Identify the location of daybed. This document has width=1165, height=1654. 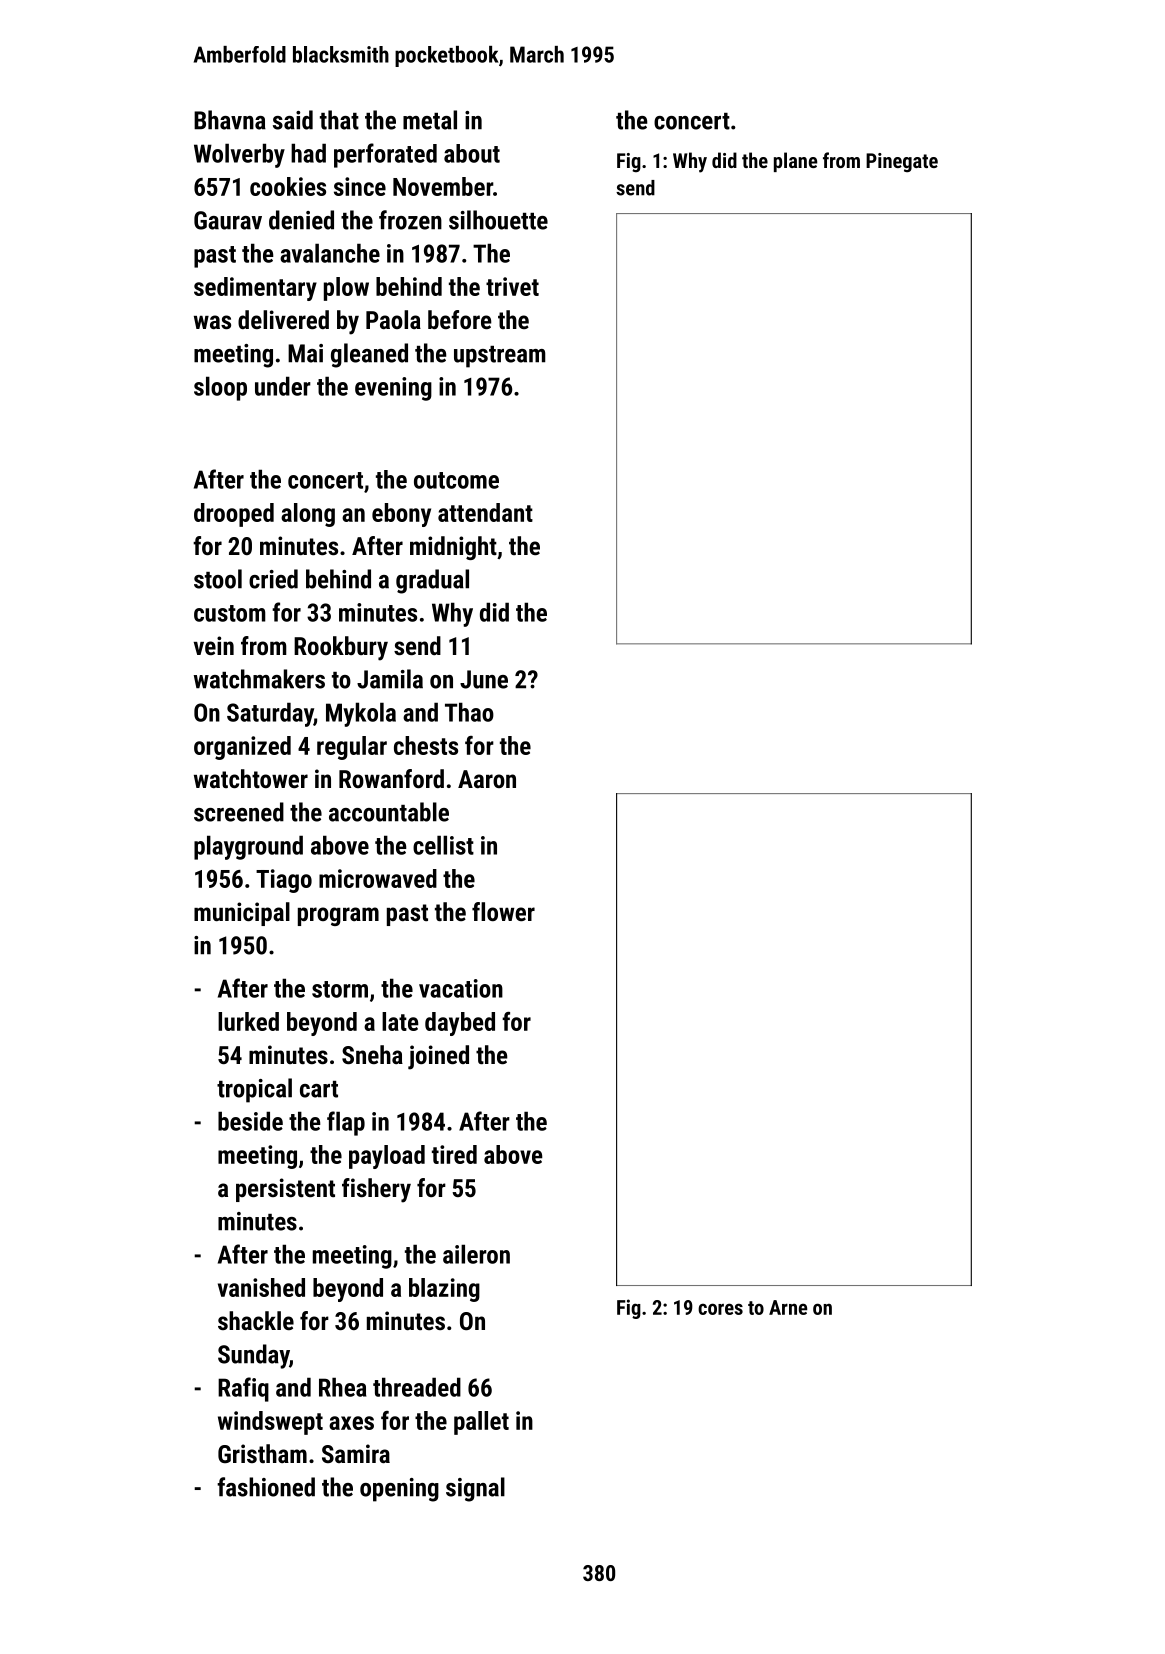
(460, 1024).
